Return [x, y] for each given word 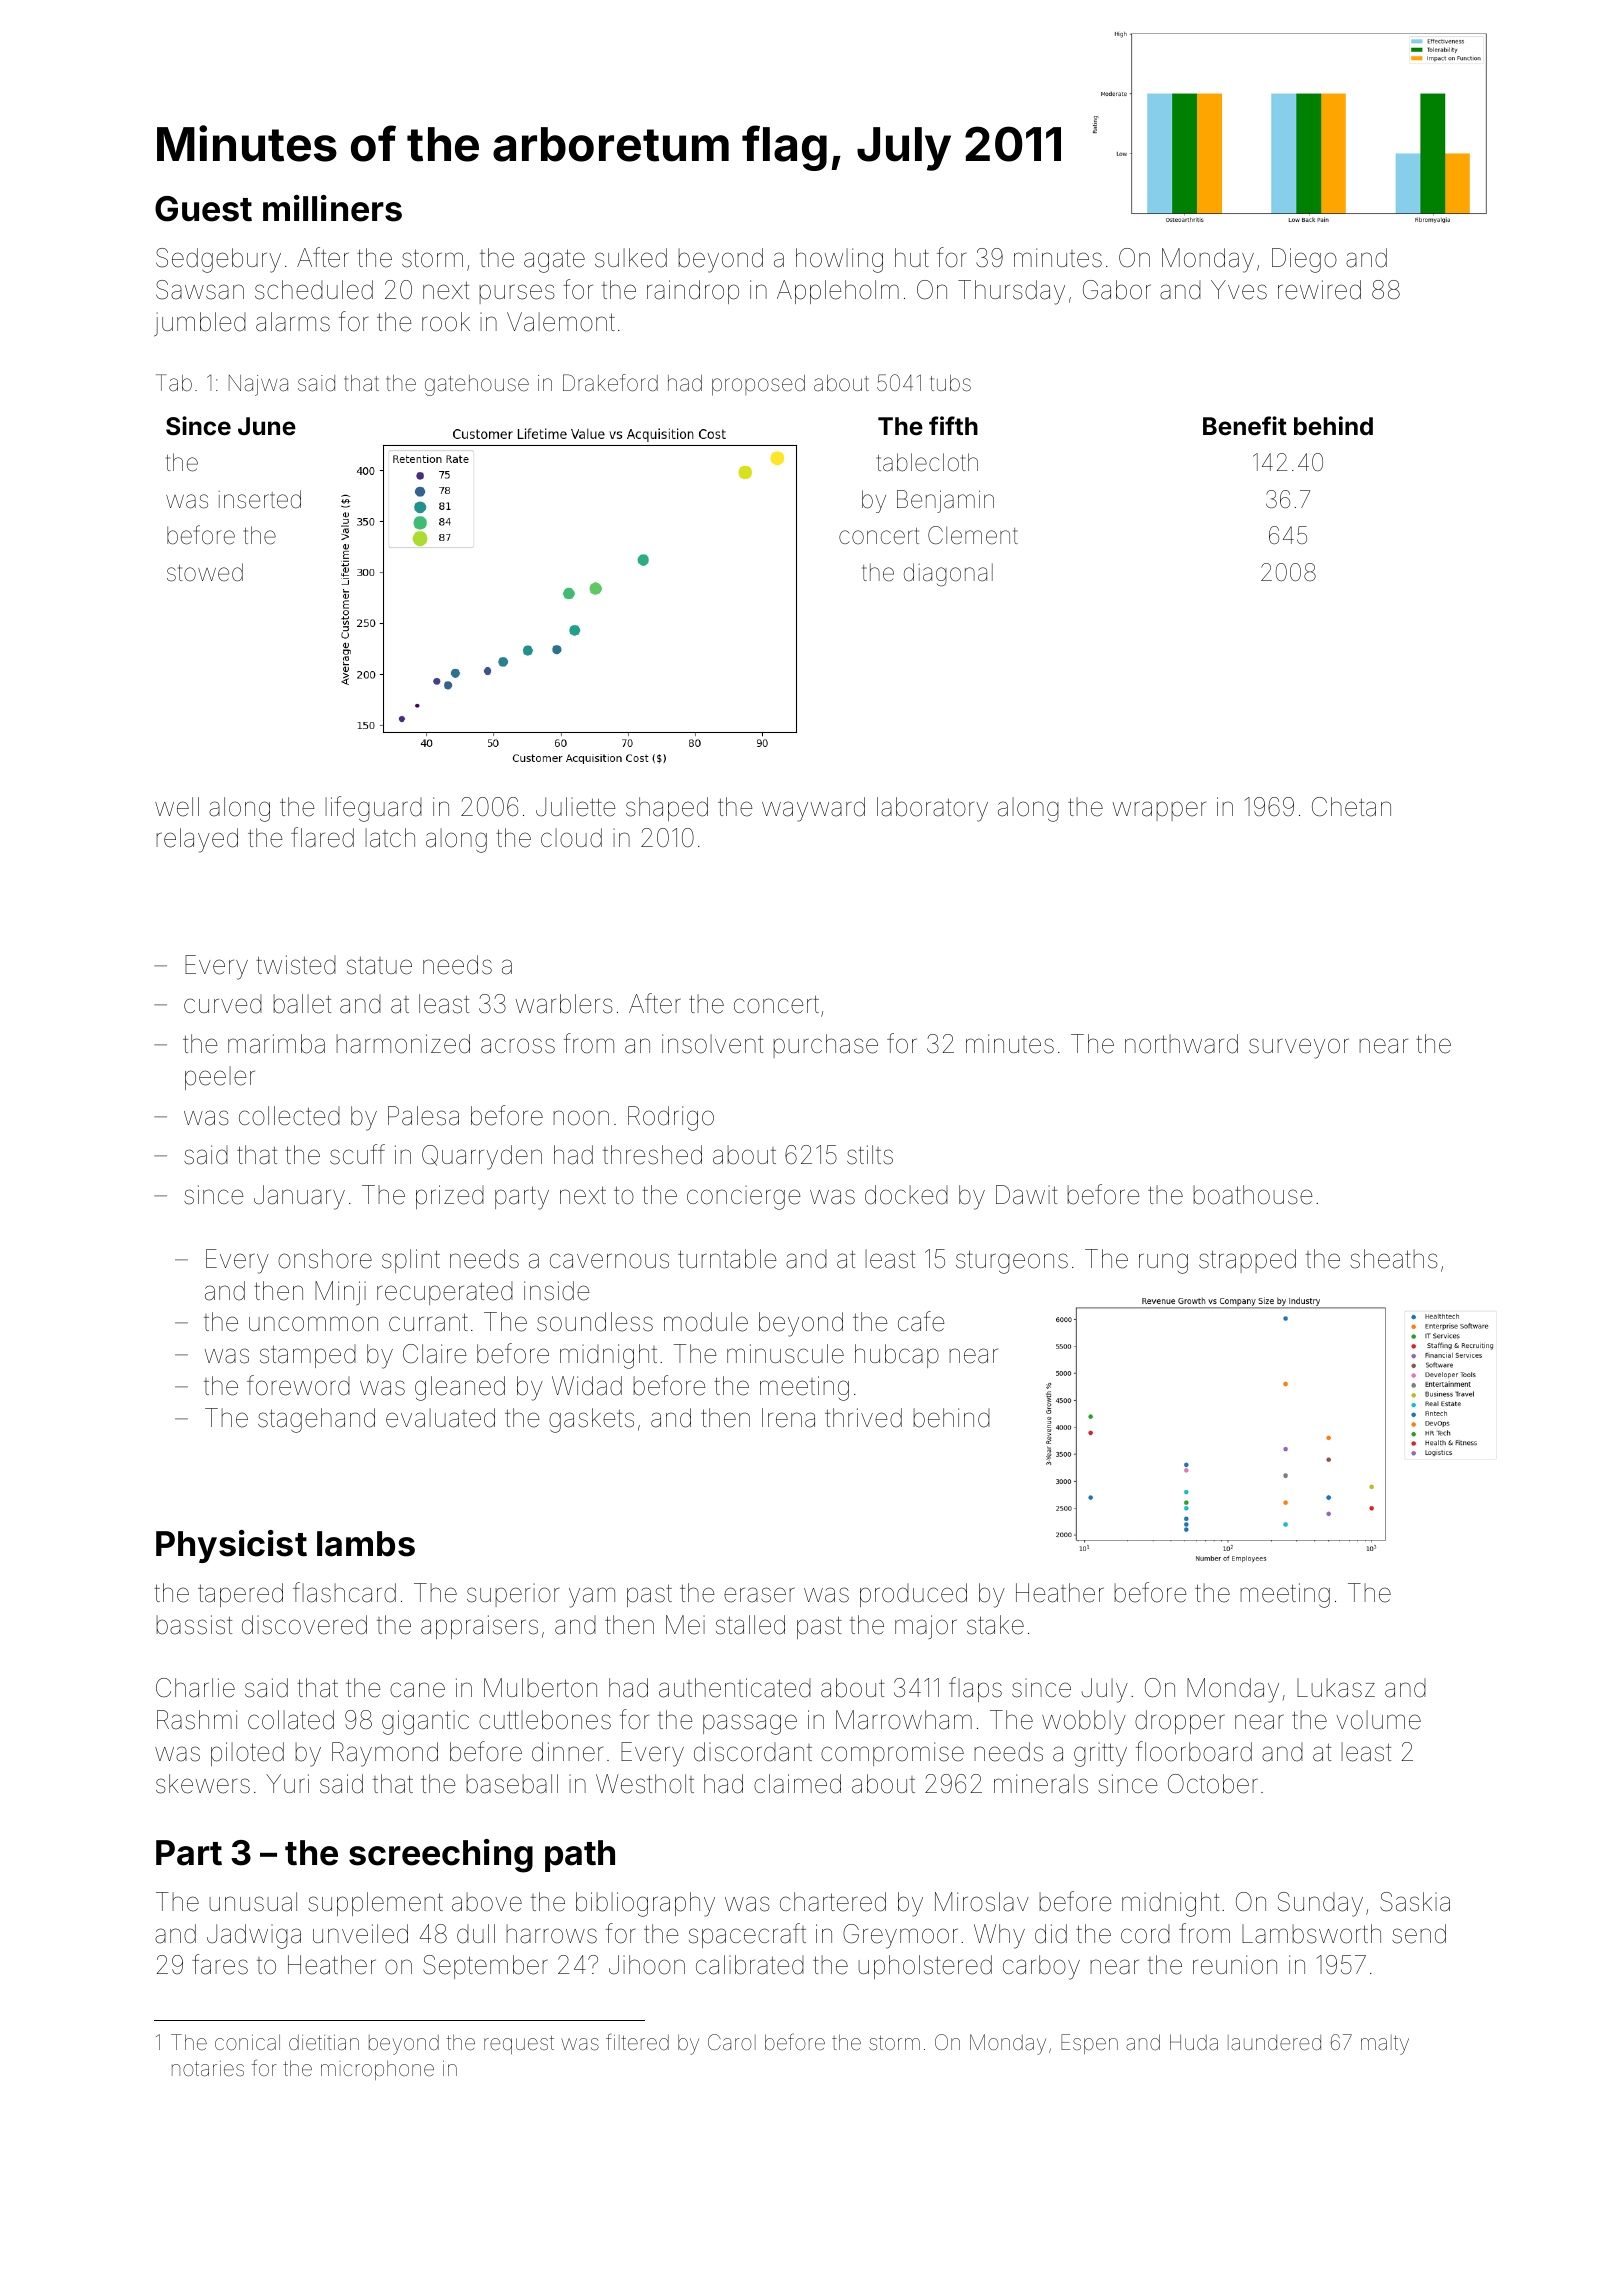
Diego [1304, 260]
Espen [1089, 2044]
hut [912, 257]
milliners [332, 208]
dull [476, 1934]
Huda [1194, 2042]
